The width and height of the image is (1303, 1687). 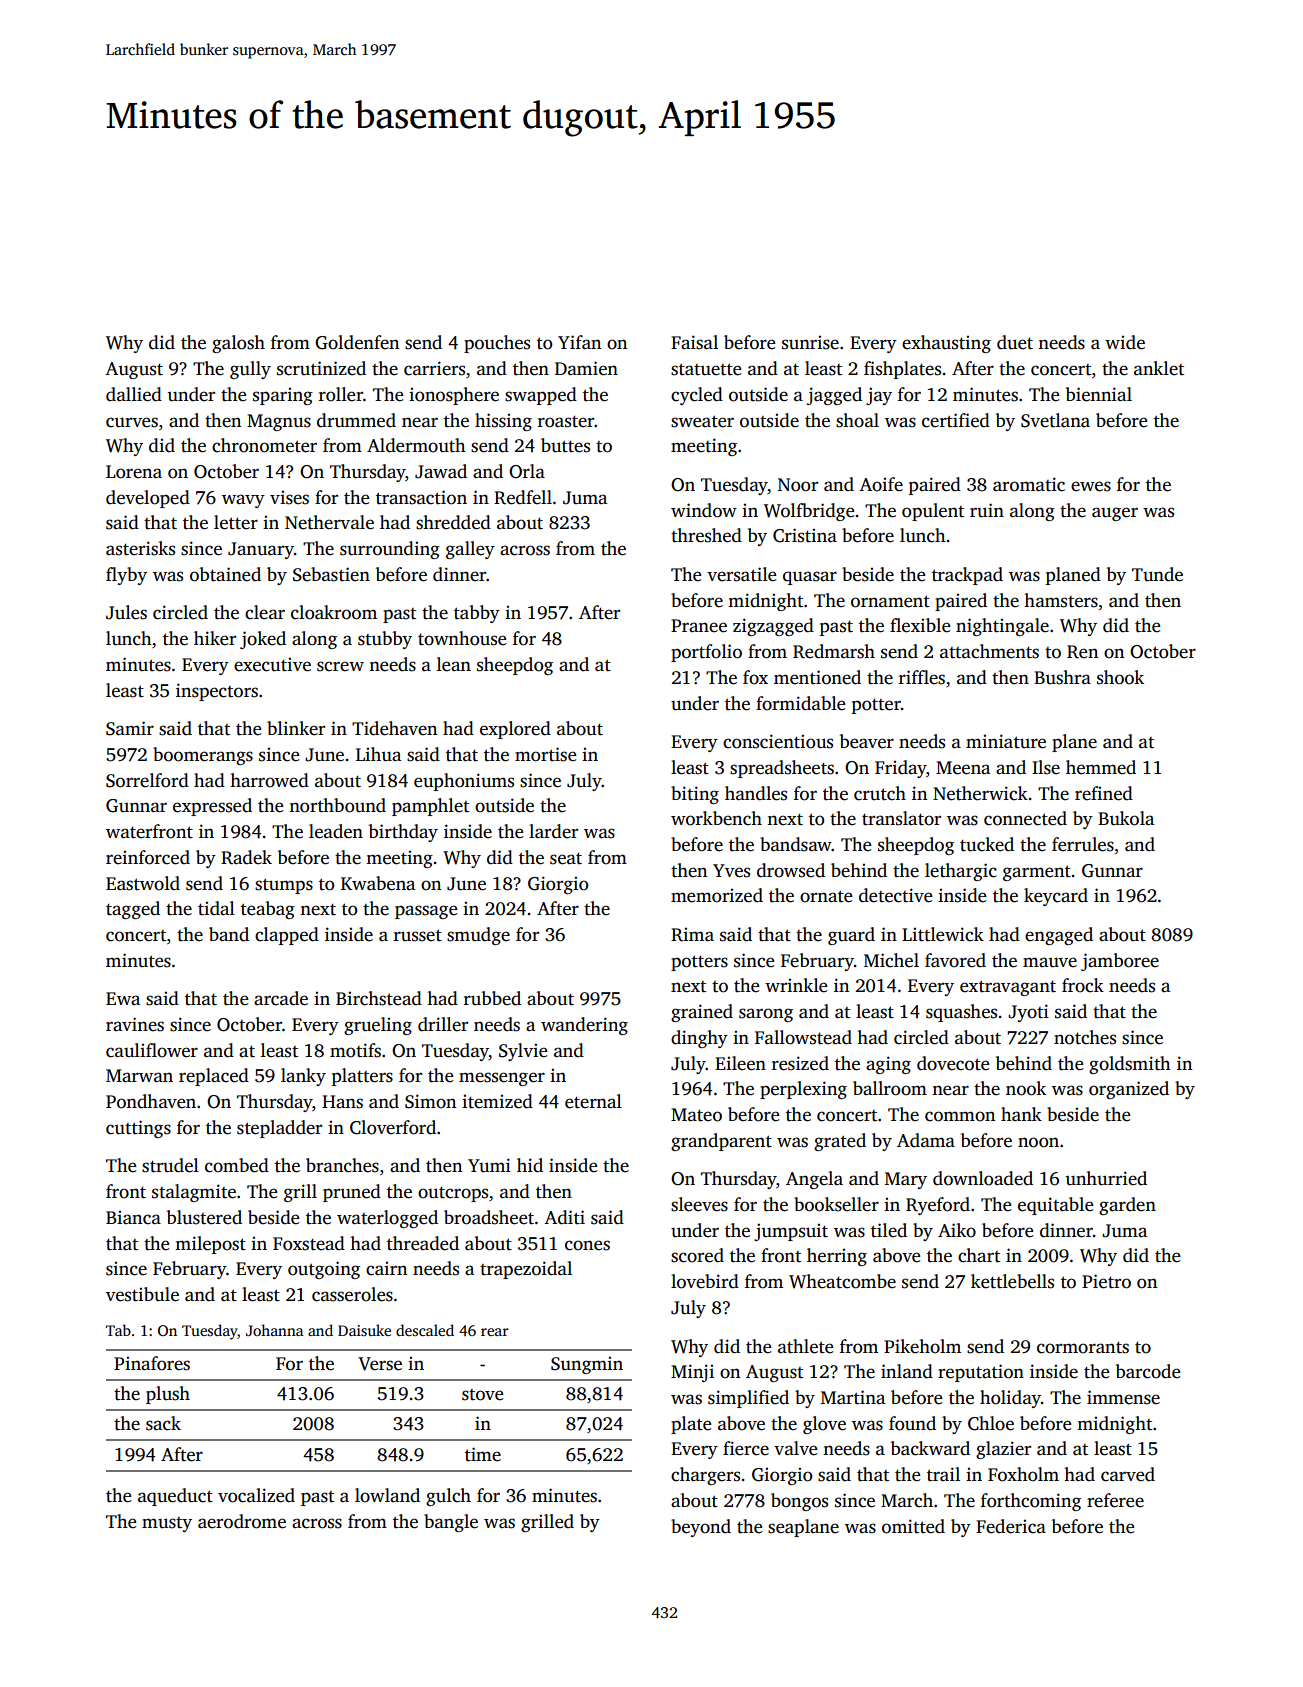 I want to click on hamsters, so click(x=1061, y=600).
